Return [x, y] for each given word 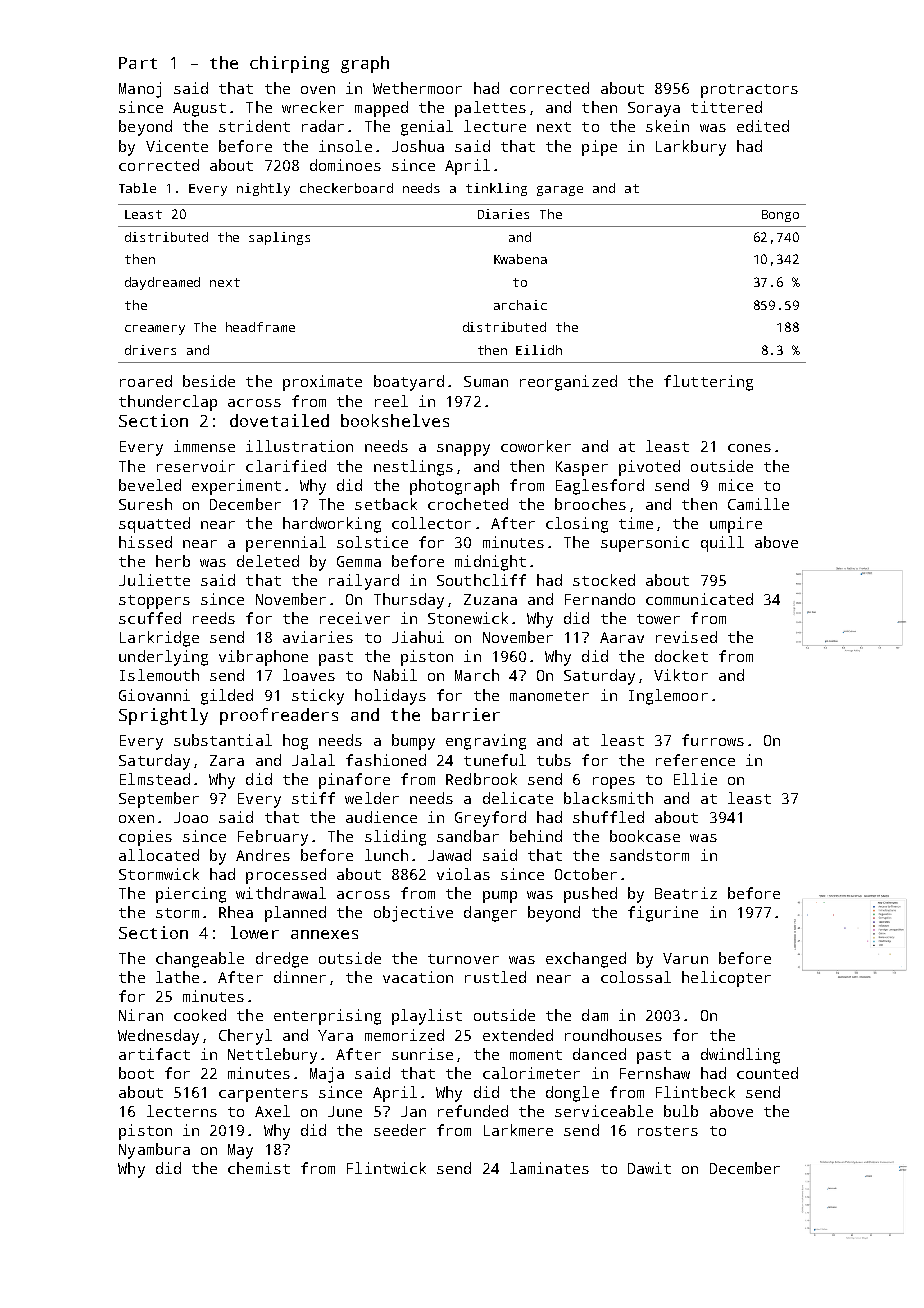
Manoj [140, 90]
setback [386, 504]
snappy [463, 450]
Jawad [449, 855]
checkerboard [346, 188]
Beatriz [686, 893]
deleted [268, 561]
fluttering [708, 383]
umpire [736, 525]
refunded [473, 1111]
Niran [141, 1015]
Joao [191, 817]
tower [658, 619]
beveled [150, 485]
